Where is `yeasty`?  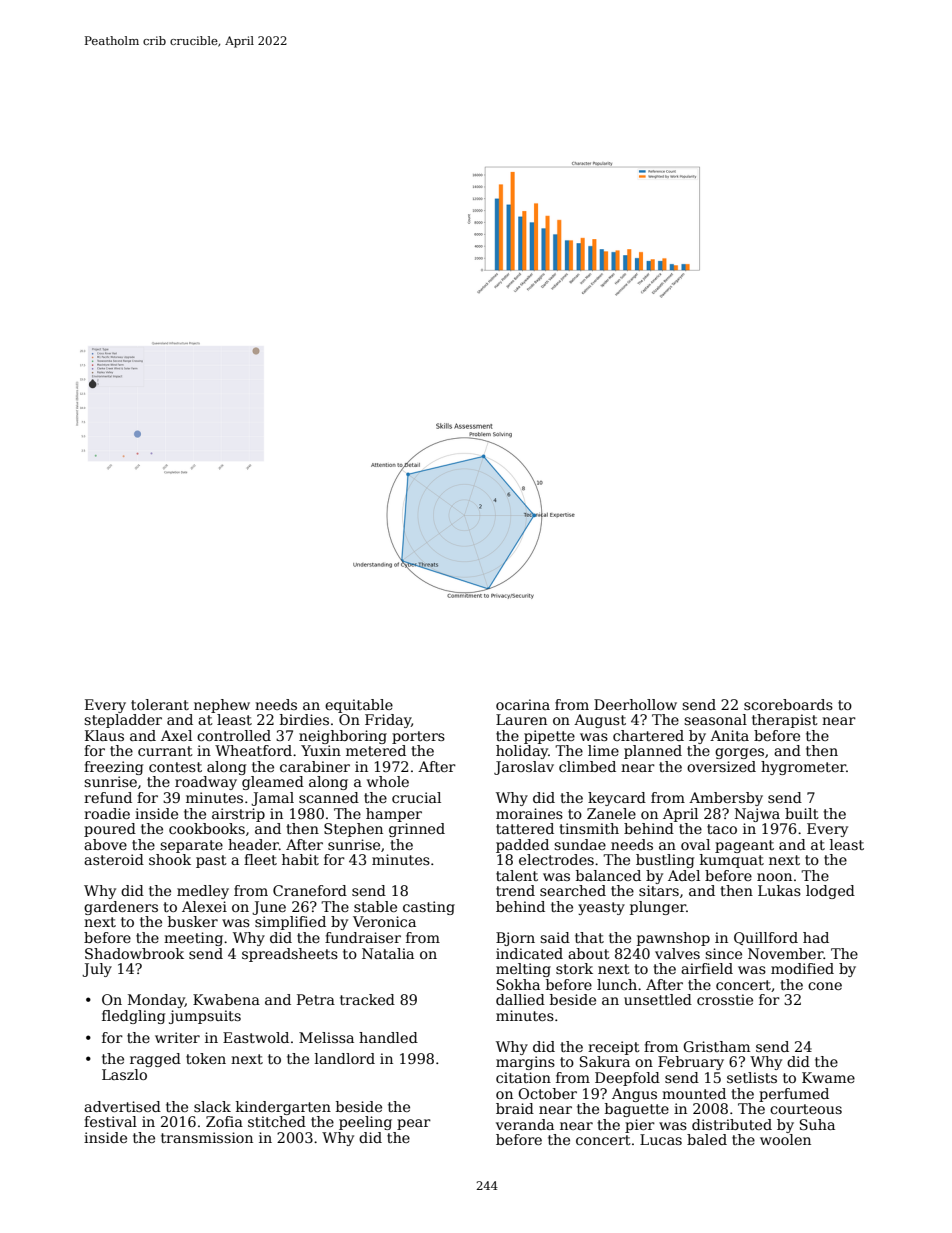 yeasty is located at coordinates (601, 908).
